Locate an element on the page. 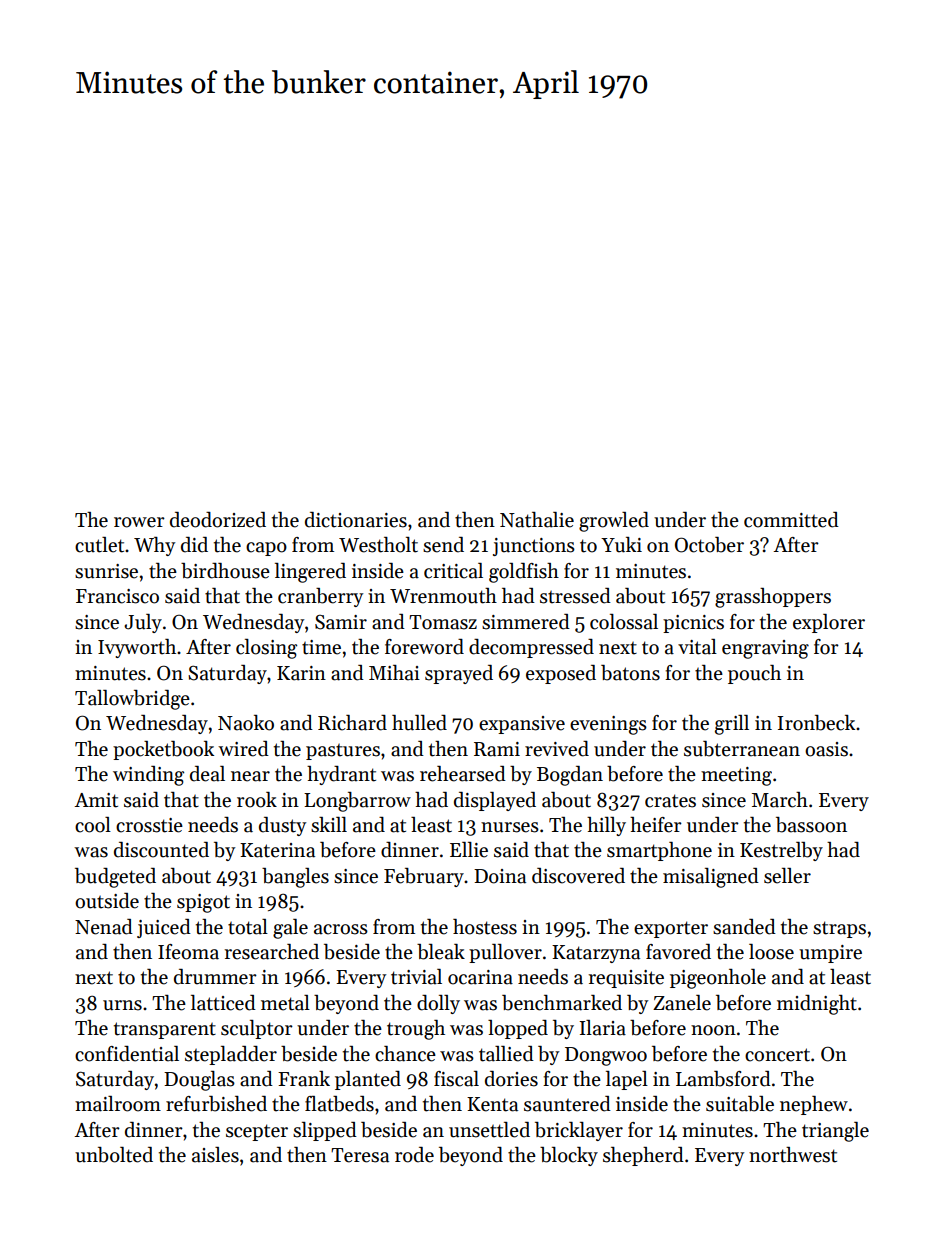  unbolted is located at coordinates (114, 1155).
